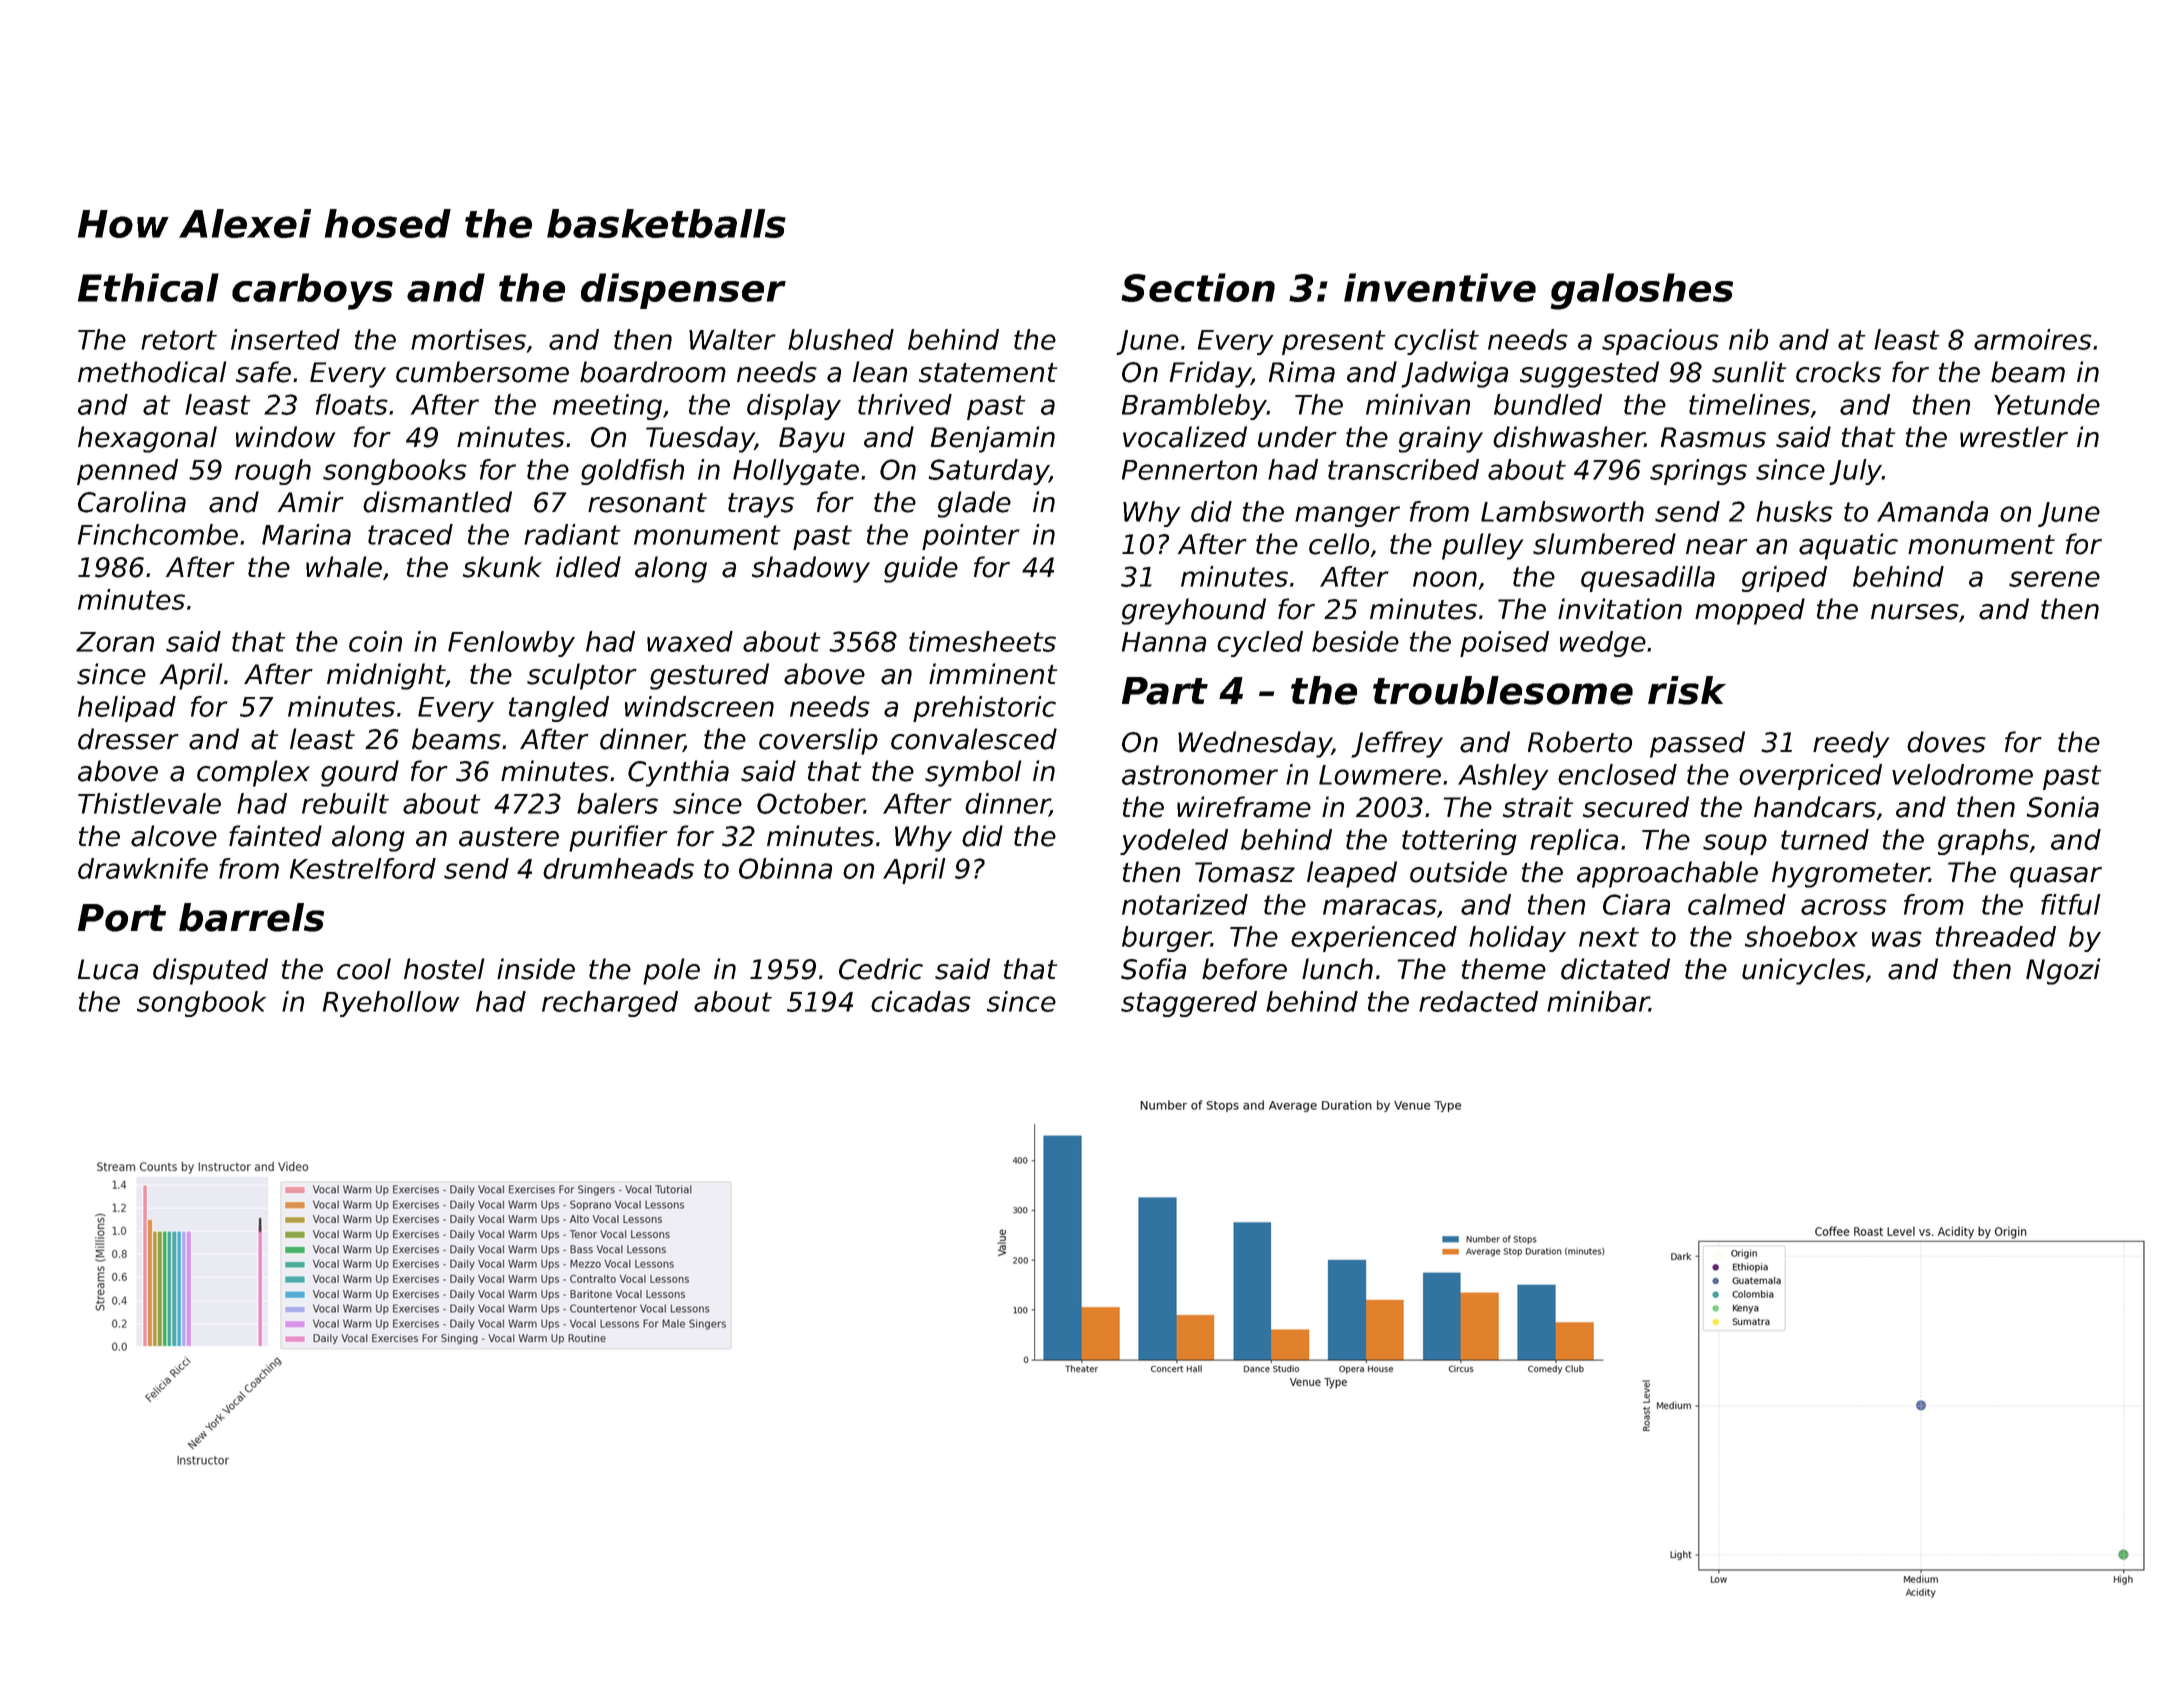 The image size is (2178, 1683). What do you see at coordinates (984, 709) in the image?
I see `prehistoric` at bounding box center [984, 709].
